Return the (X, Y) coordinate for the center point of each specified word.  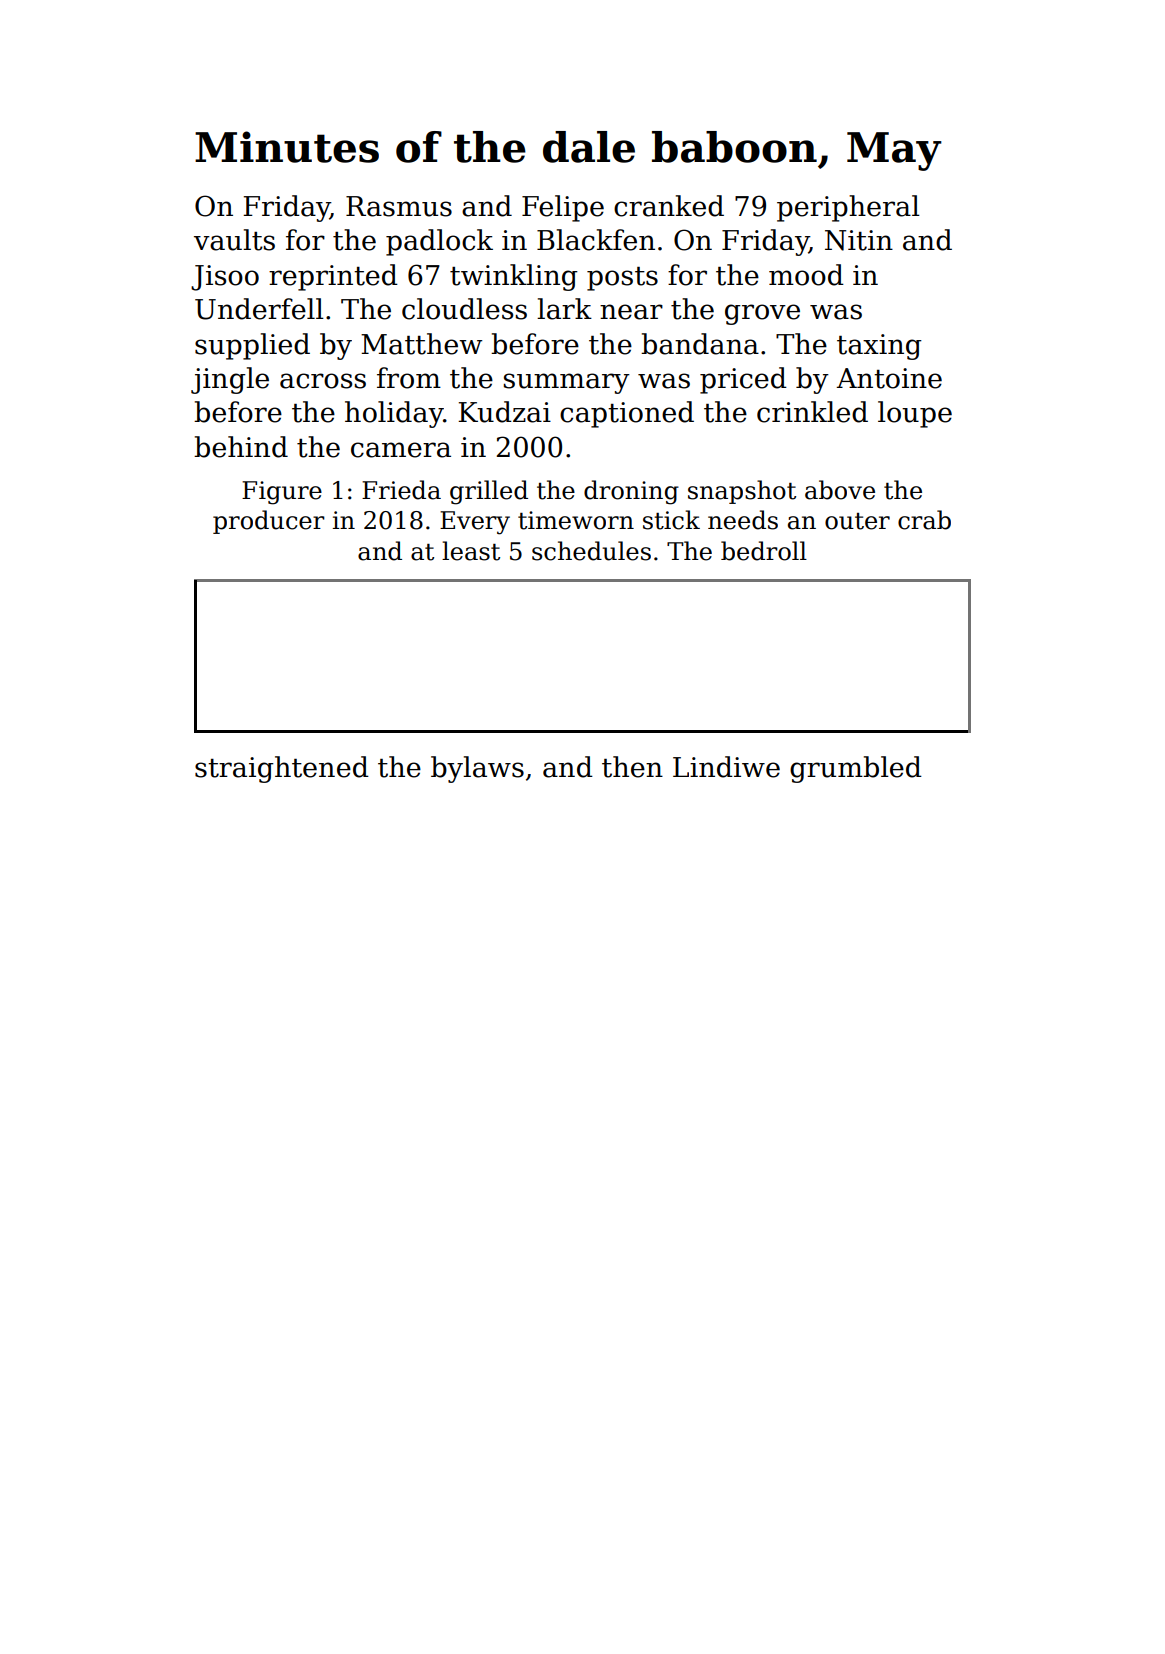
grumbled (856, 769)
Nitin (859, 240)
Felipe (563, 208)
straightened (282, 769)
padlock (439, 242)
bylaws (477, 769)
